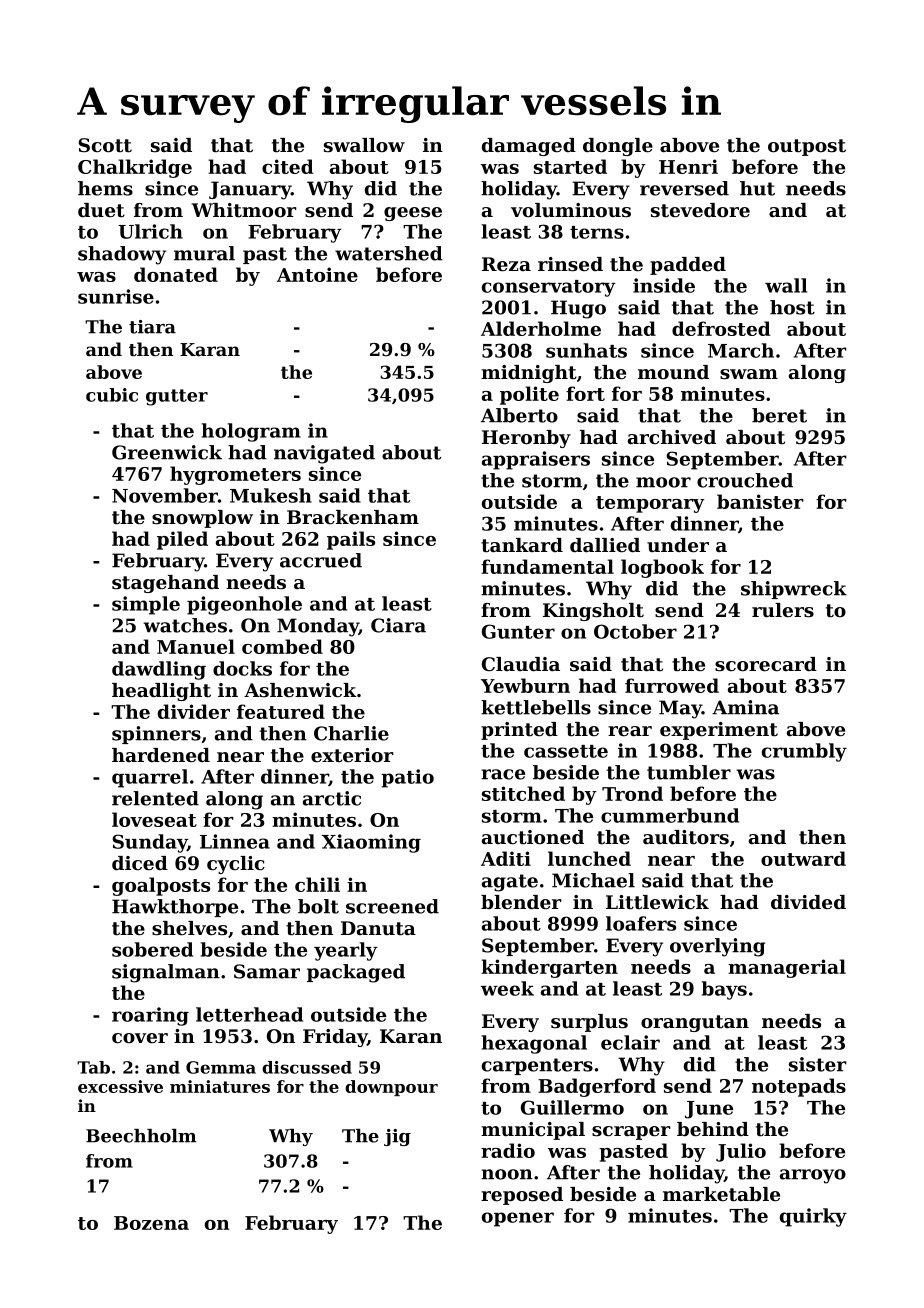 Image resolution: width=924 pixels, height=1308 pixels. Describe the element at coordinates (529, 147) in the screenshot. I see `damaged` at that location.
